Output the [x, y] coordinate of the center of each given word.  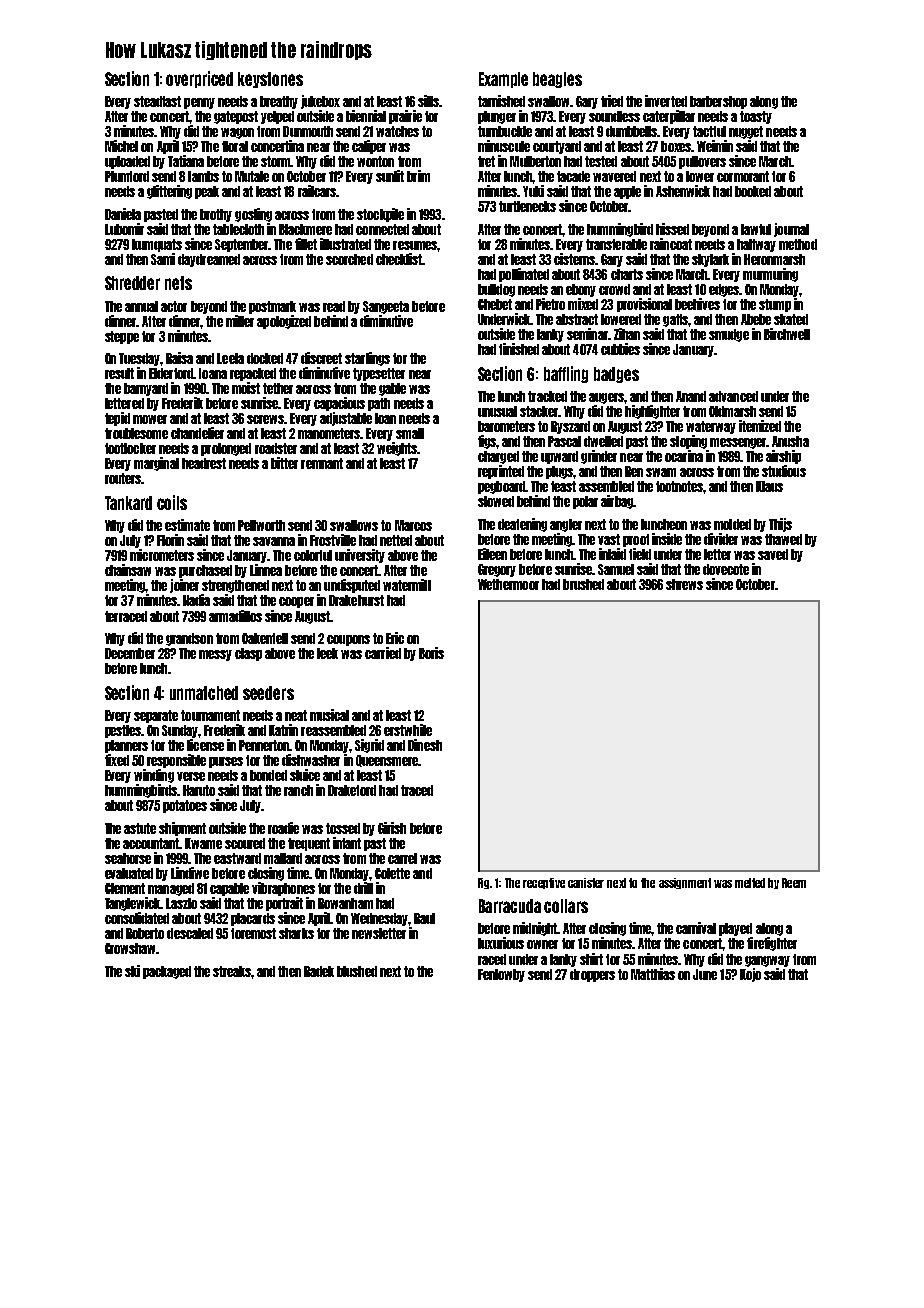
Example [503, 80]
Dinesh [425, 745]
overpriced [199, 79]
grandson [189, 639]
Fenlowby [501, 975]
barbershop [718, 102]
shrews [684, 584]
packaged [167, 972]
